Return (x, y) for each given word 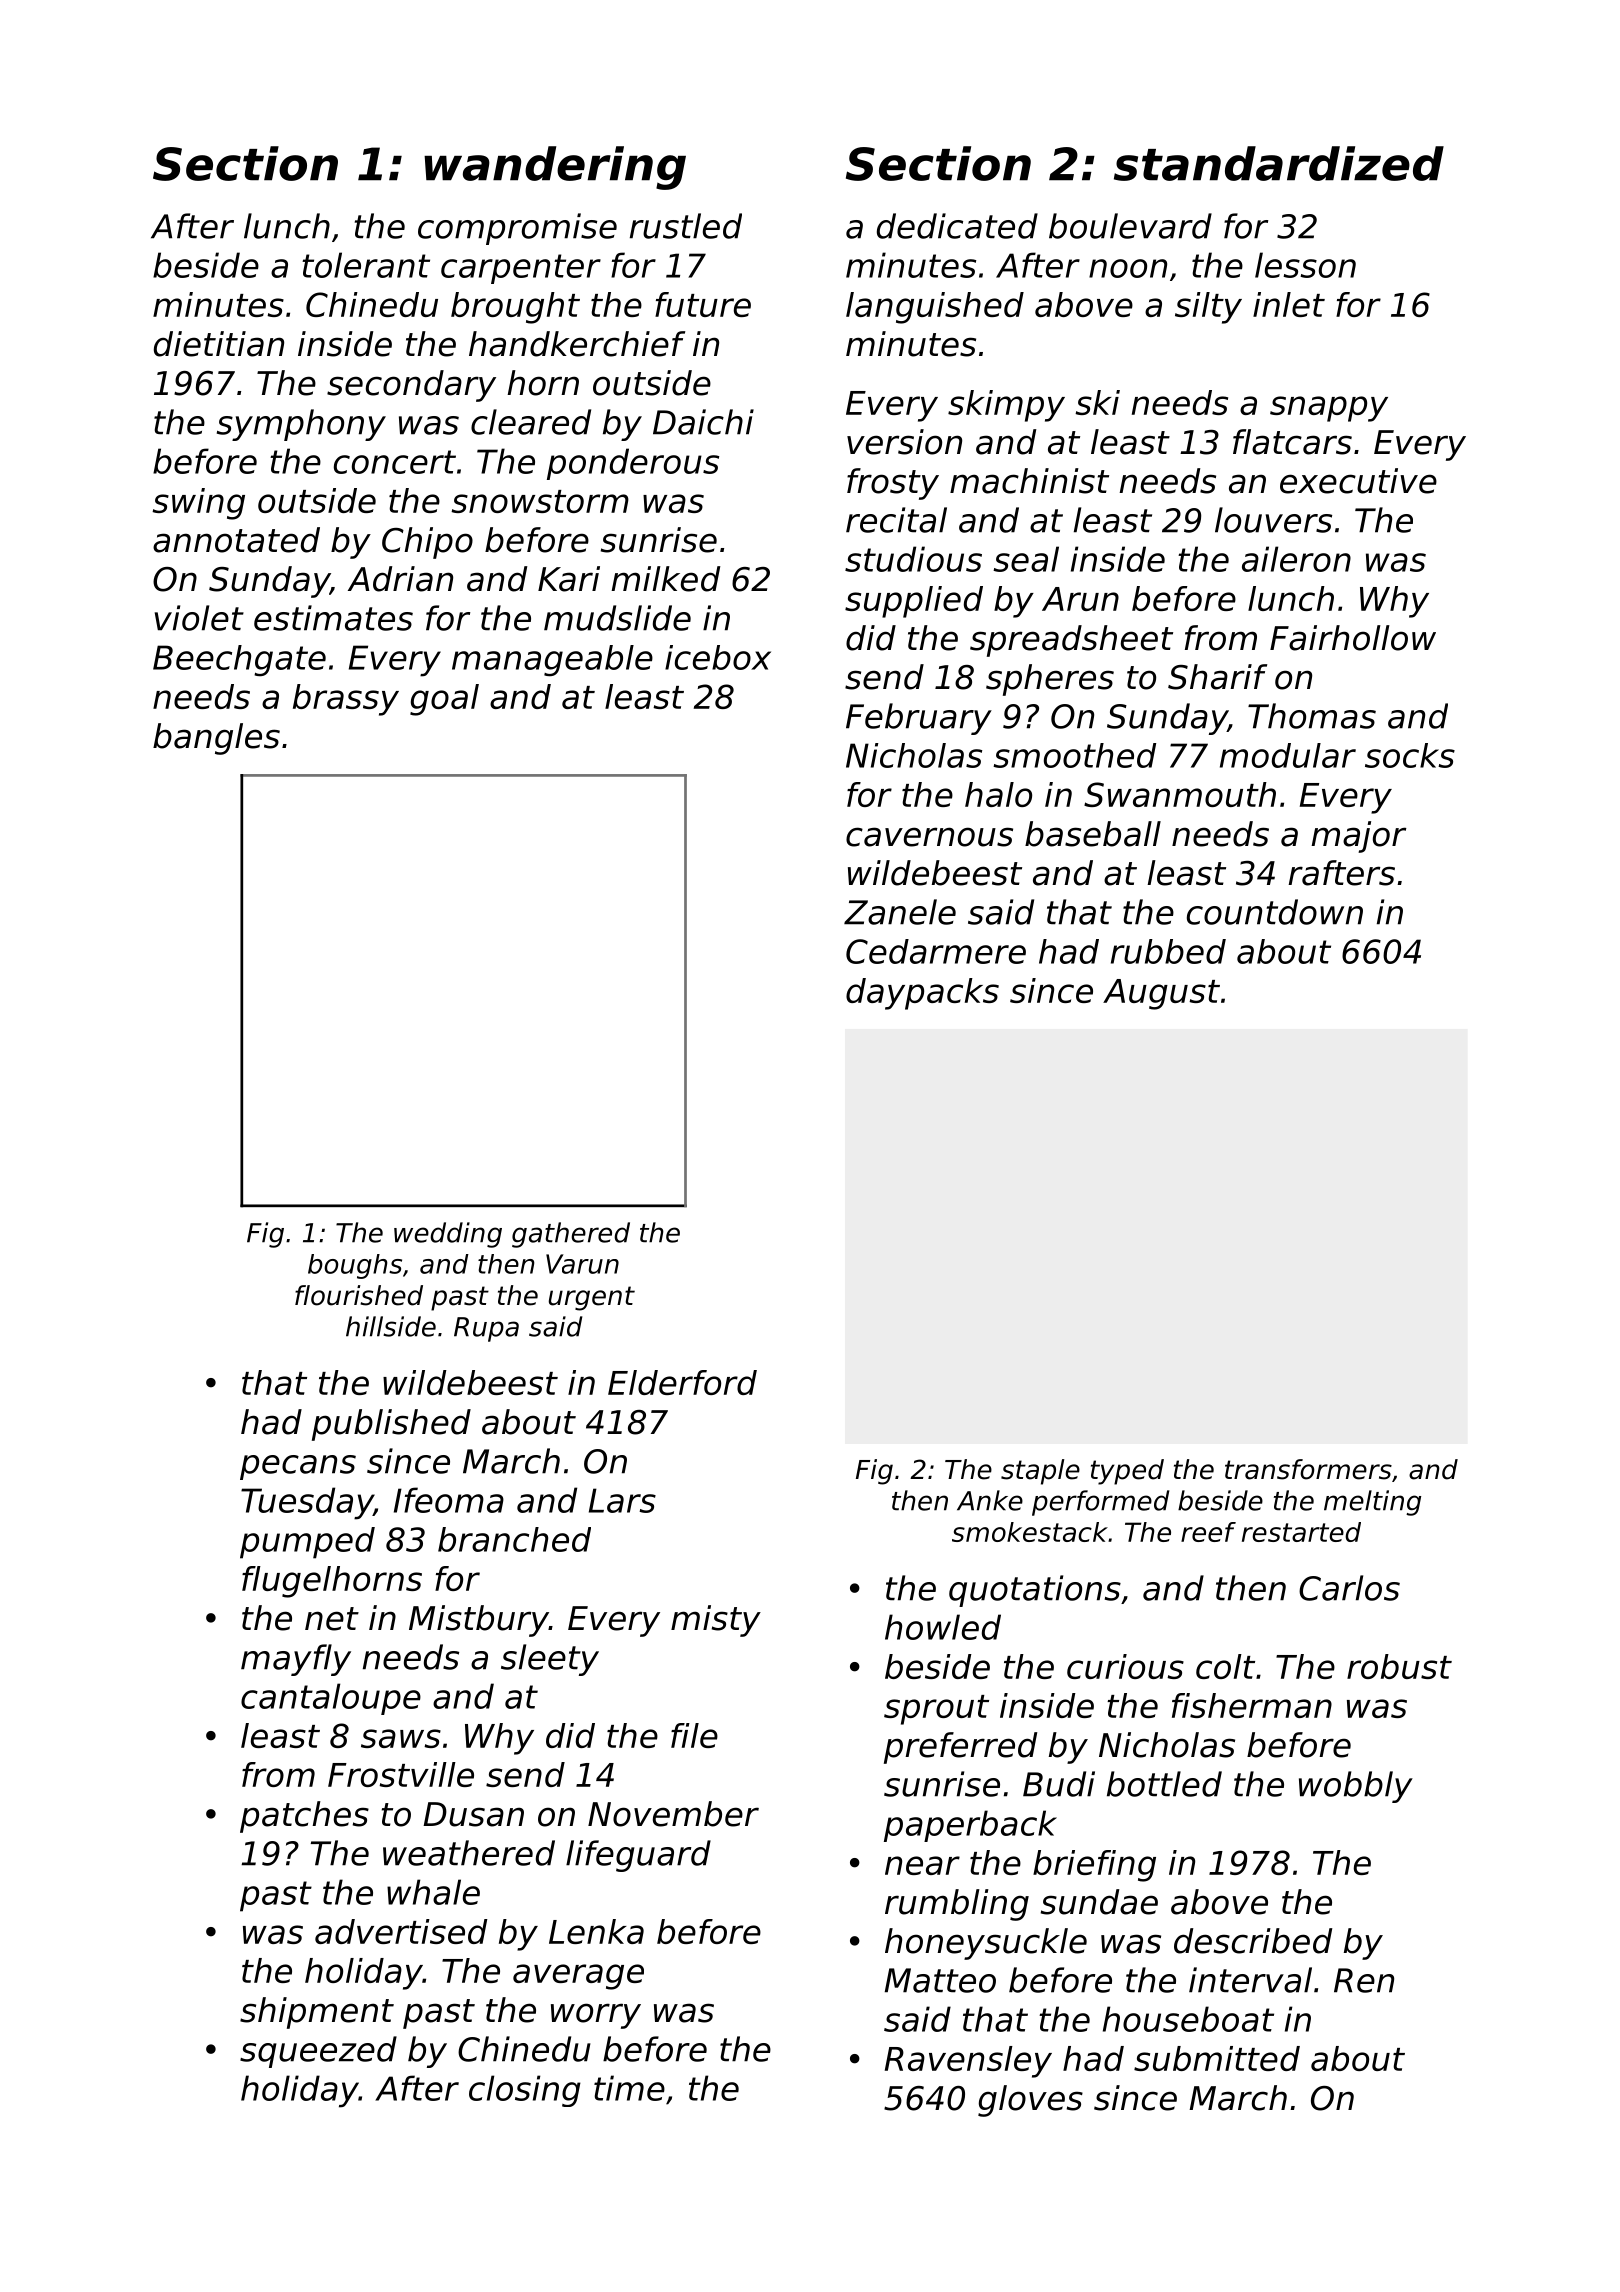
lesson (1305, 265)
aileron (1296, 559)
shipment (317, 2013)
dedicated (957, 226)
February (919, 719)
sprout (936, 1710)
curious (1125, 1666)
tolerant (366, 265)
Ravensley (968, 2062)
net (332, 1619)
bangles (216, 739)
